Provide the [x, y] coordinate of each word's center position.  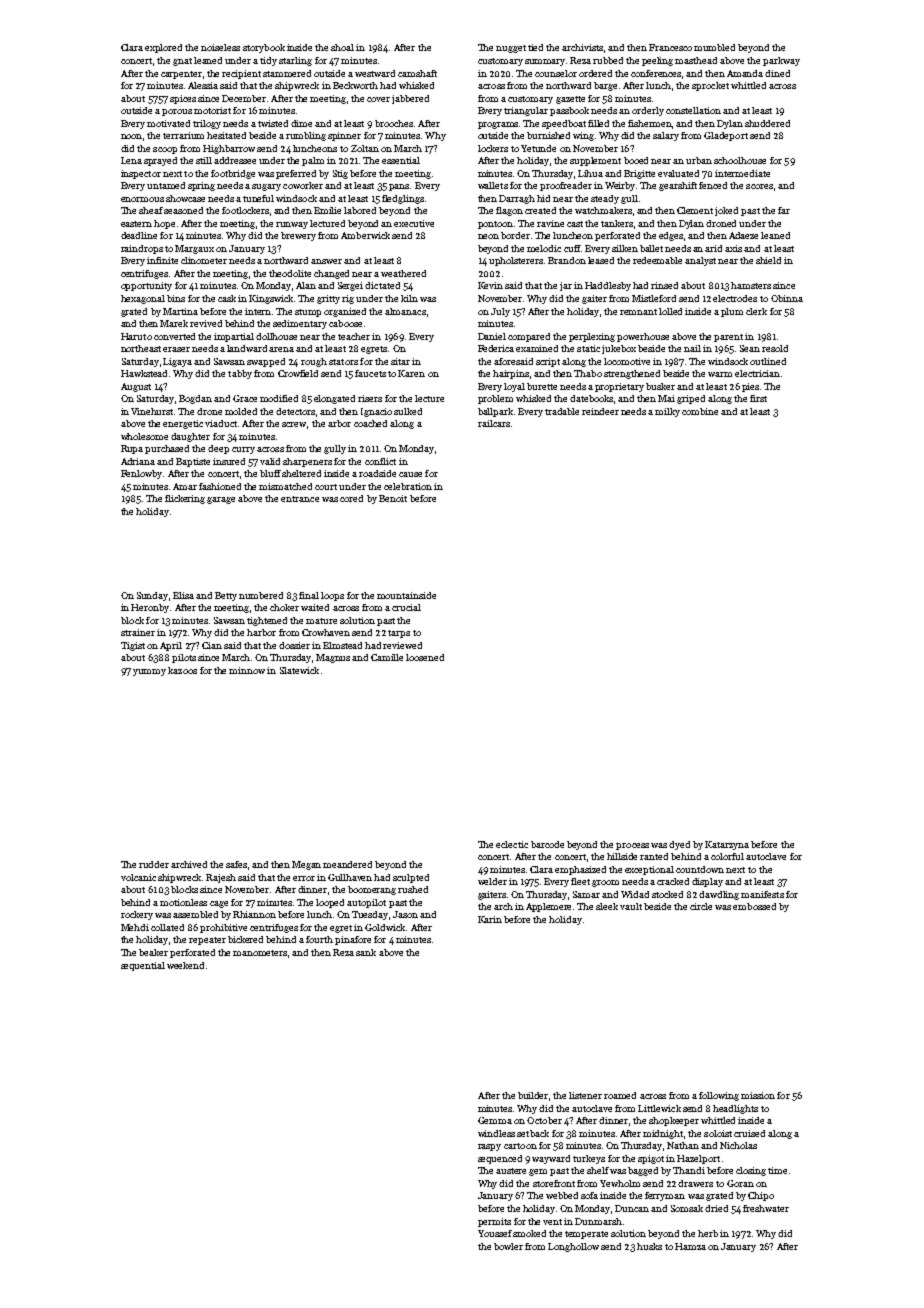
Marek [174, 323]
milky [667, 412]
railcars [494, 423]
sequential [143, 966]
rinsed [664, 285]
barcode [547, 844]
